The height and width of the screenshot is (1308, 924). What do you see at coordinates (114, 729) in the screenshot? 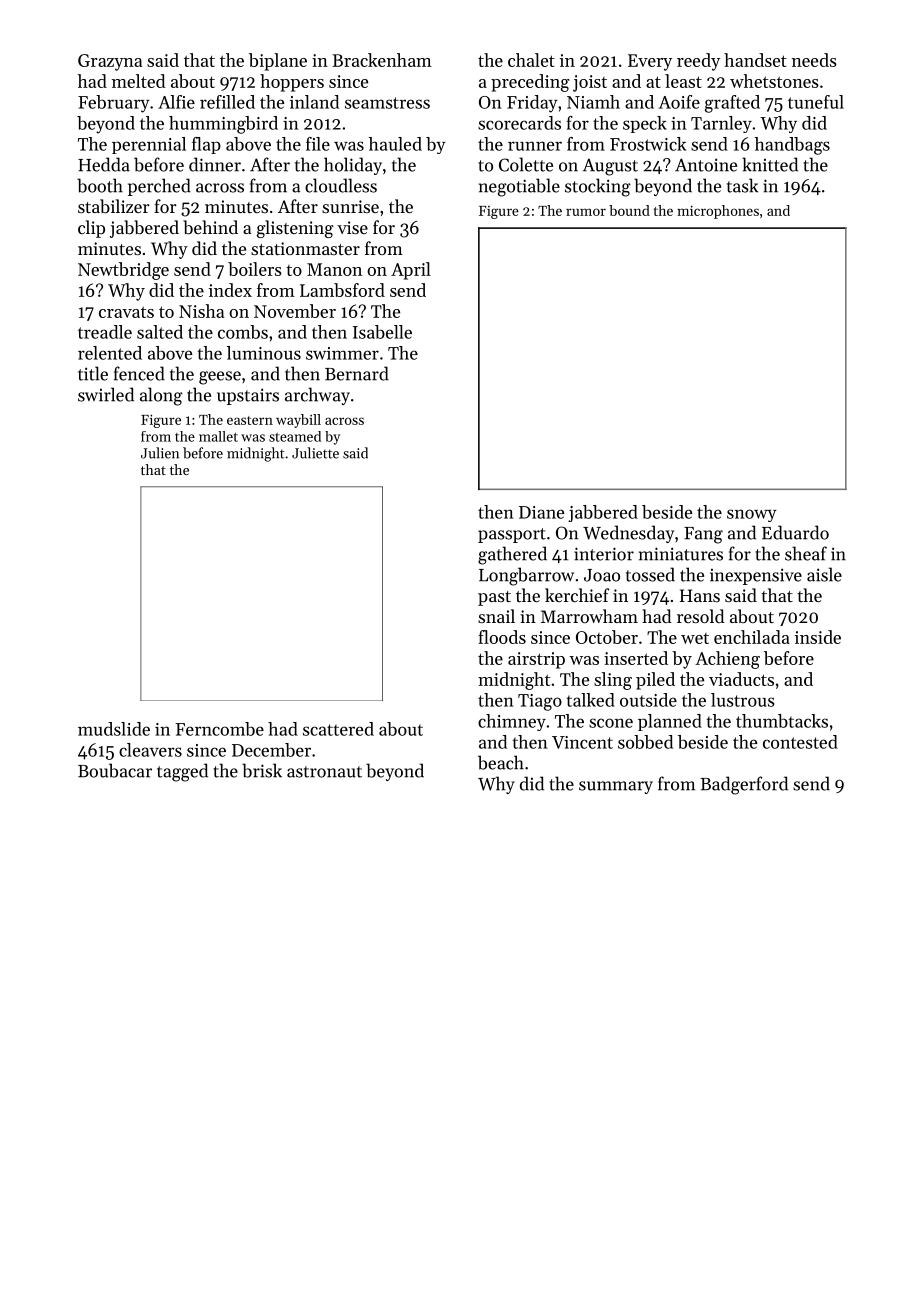
I see `mudslide` at bounding box center [114, 729].
